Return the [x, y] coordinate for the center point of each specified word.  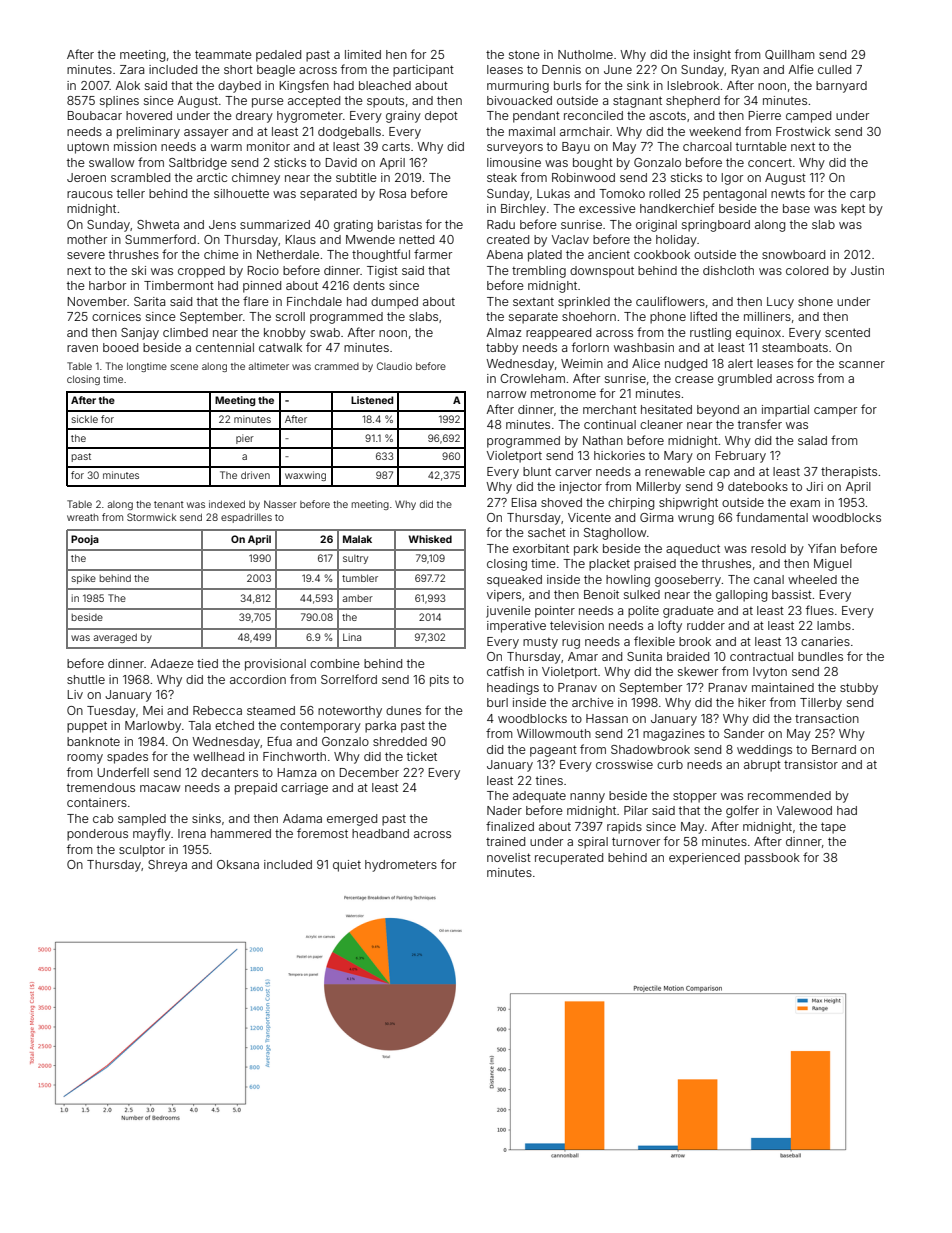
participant [423, 71]
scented [847, 332]
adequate [539, 797]
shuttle [86, 679]
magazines [674, 735]
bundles [820, 656]
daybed [239, 87]
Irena [192, 833]
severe [86, 255]
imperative [516, 627]
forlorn [590, 347]
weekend [715, 131]
